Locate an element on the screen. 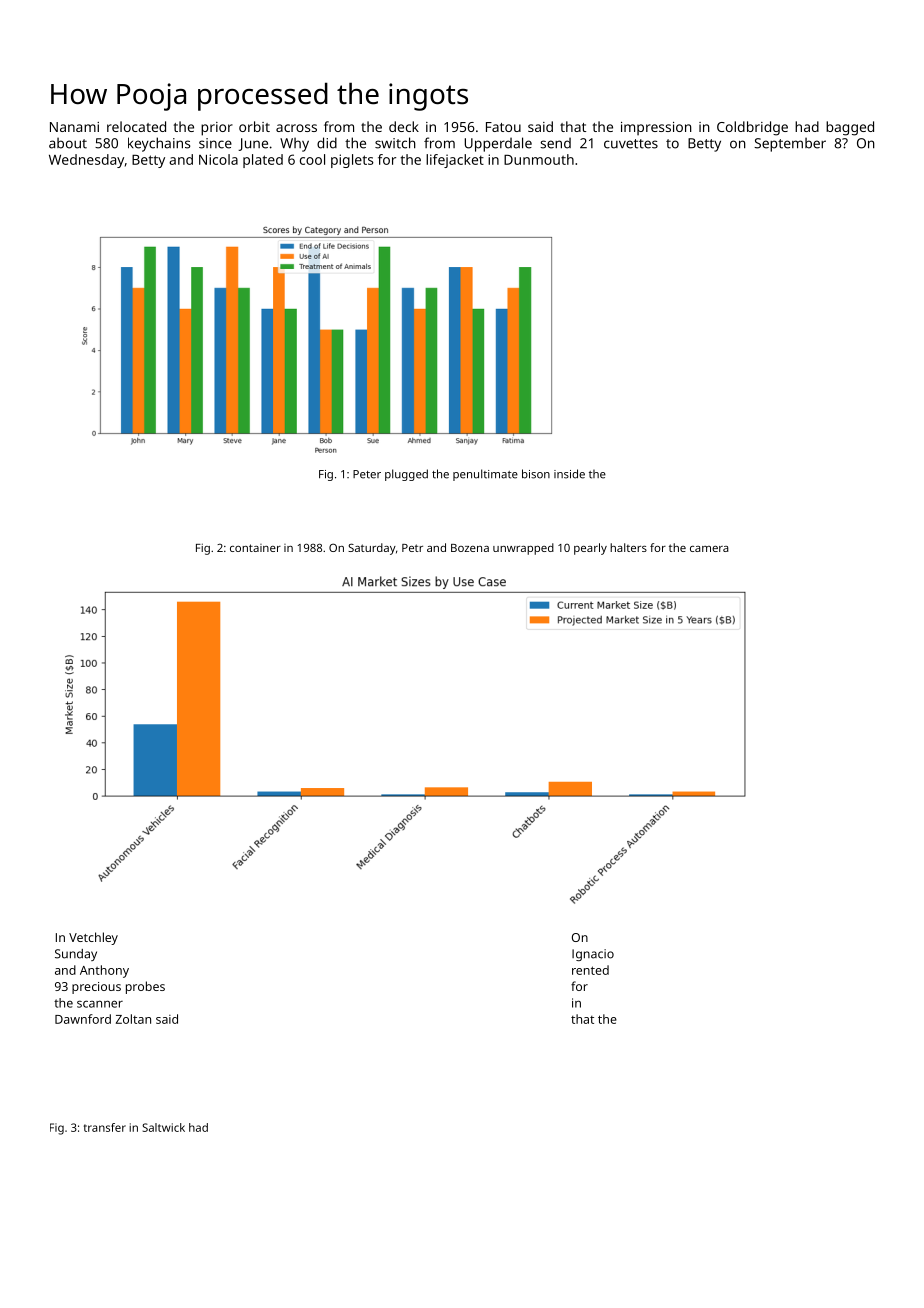 The width and height of the screenshot is (924, 1308). Ignacio is located at coordinates (593, 955).
